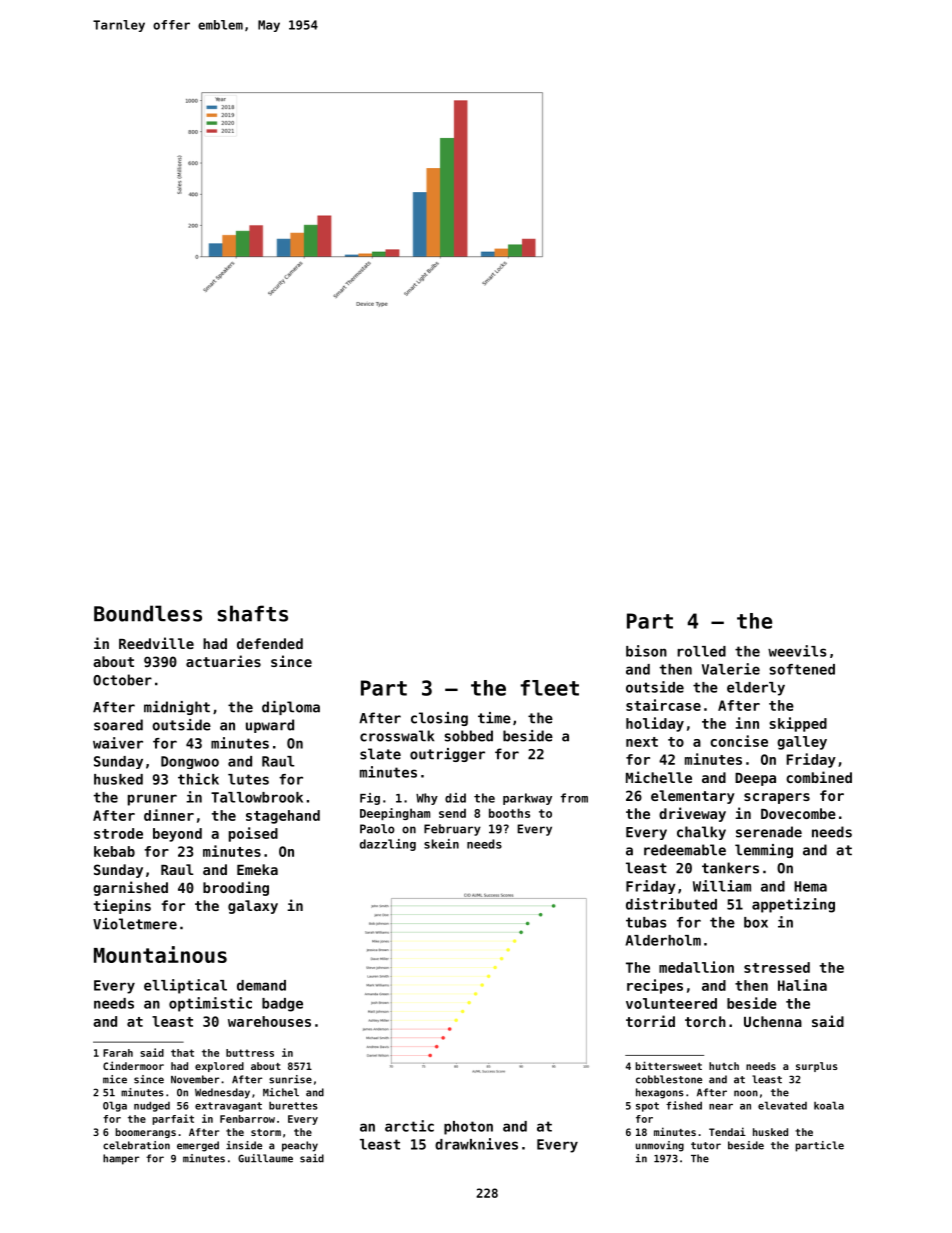 The height and width of the document is (1233, 952). What do you see at coordinates (797, 651) in the document?
I see `weevils` at bounding box center [797, 651].
